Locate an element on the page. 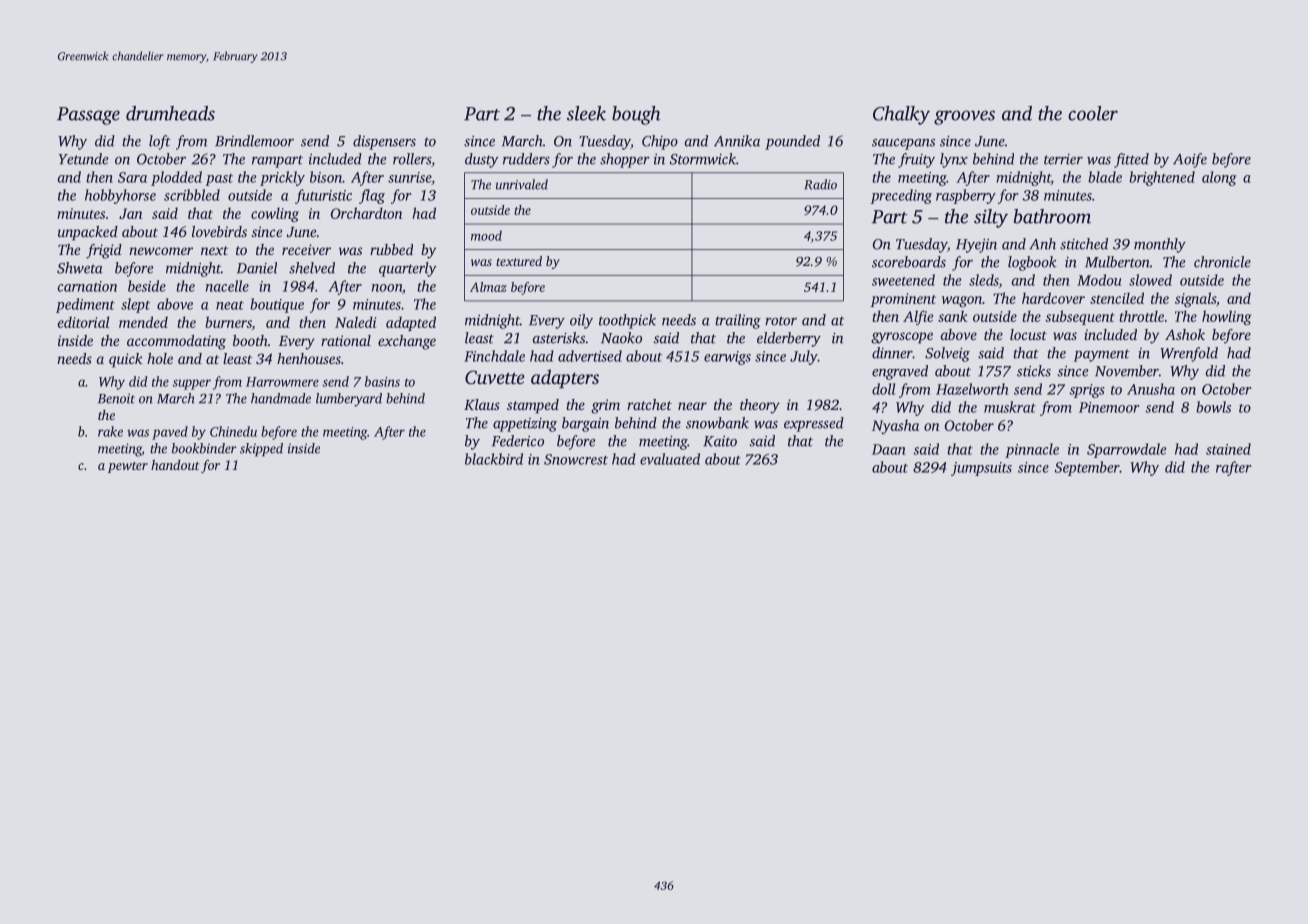 Image resolution: width=1308 pixels, height=924 pixels. earwigs is located at coordinates (727, 358).
